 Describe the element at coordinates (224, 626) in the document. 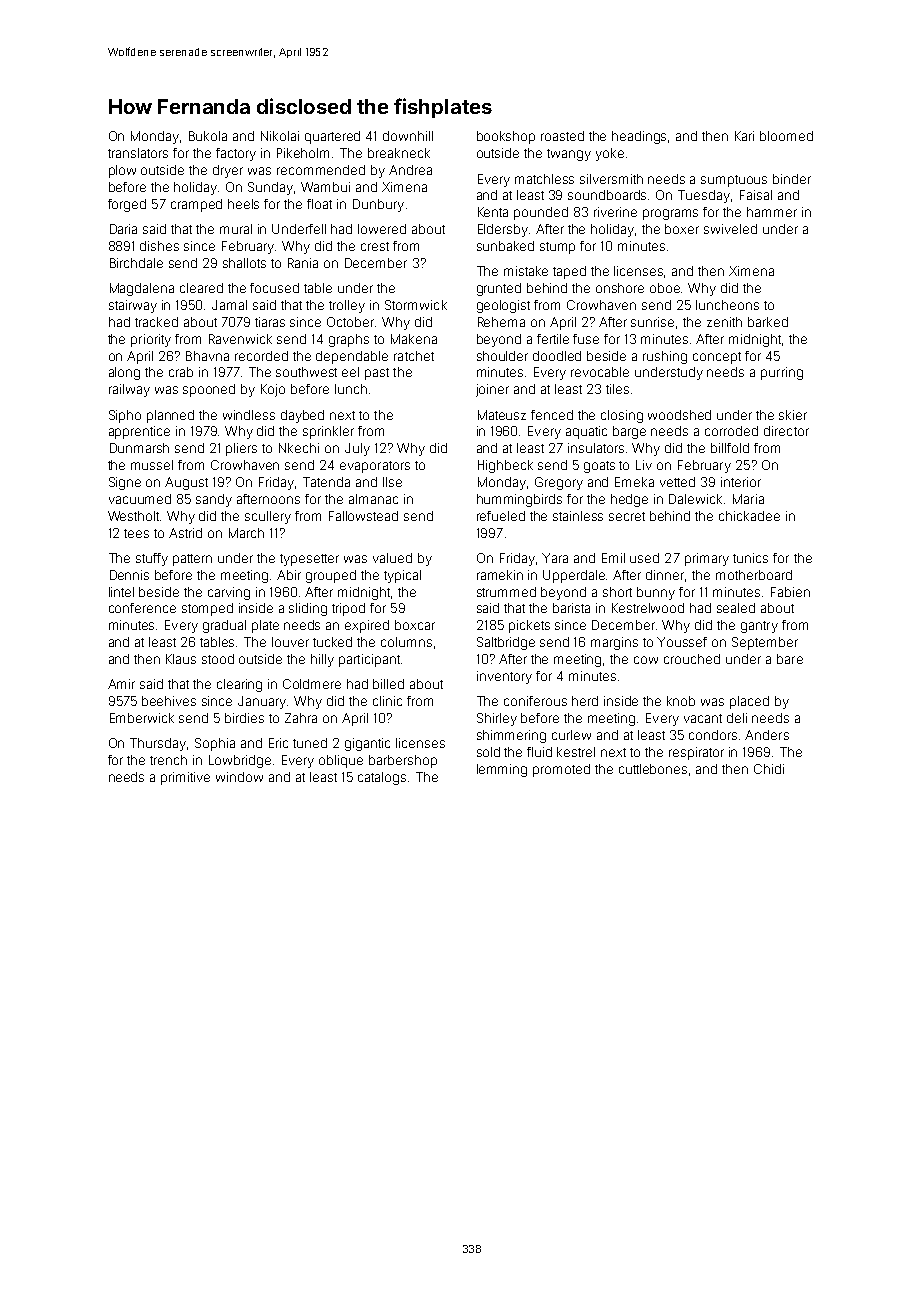

I see `gradual` at that location.
